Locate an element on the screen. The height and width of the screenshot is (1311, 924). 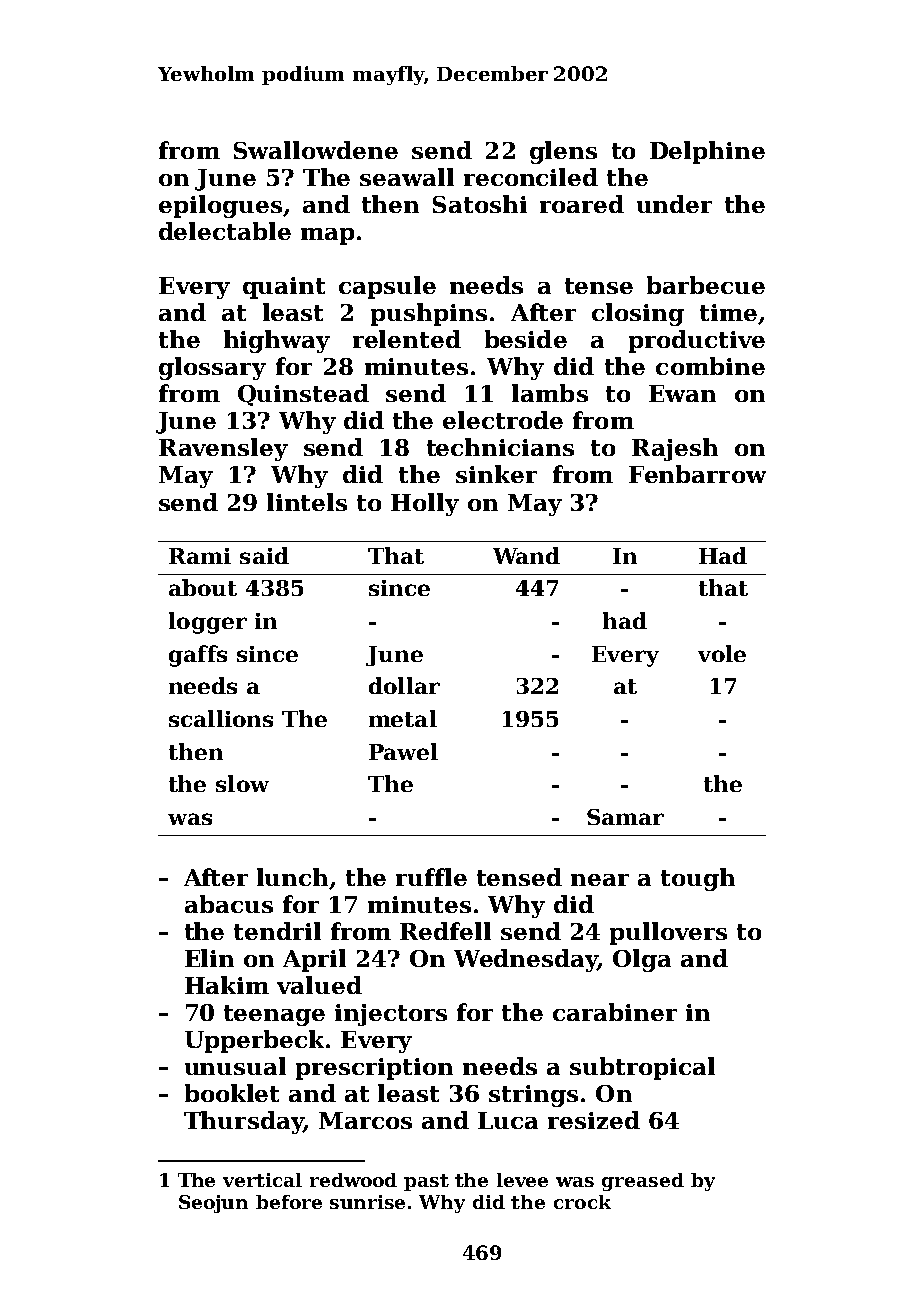
about is located at coordinates (203, 587).
